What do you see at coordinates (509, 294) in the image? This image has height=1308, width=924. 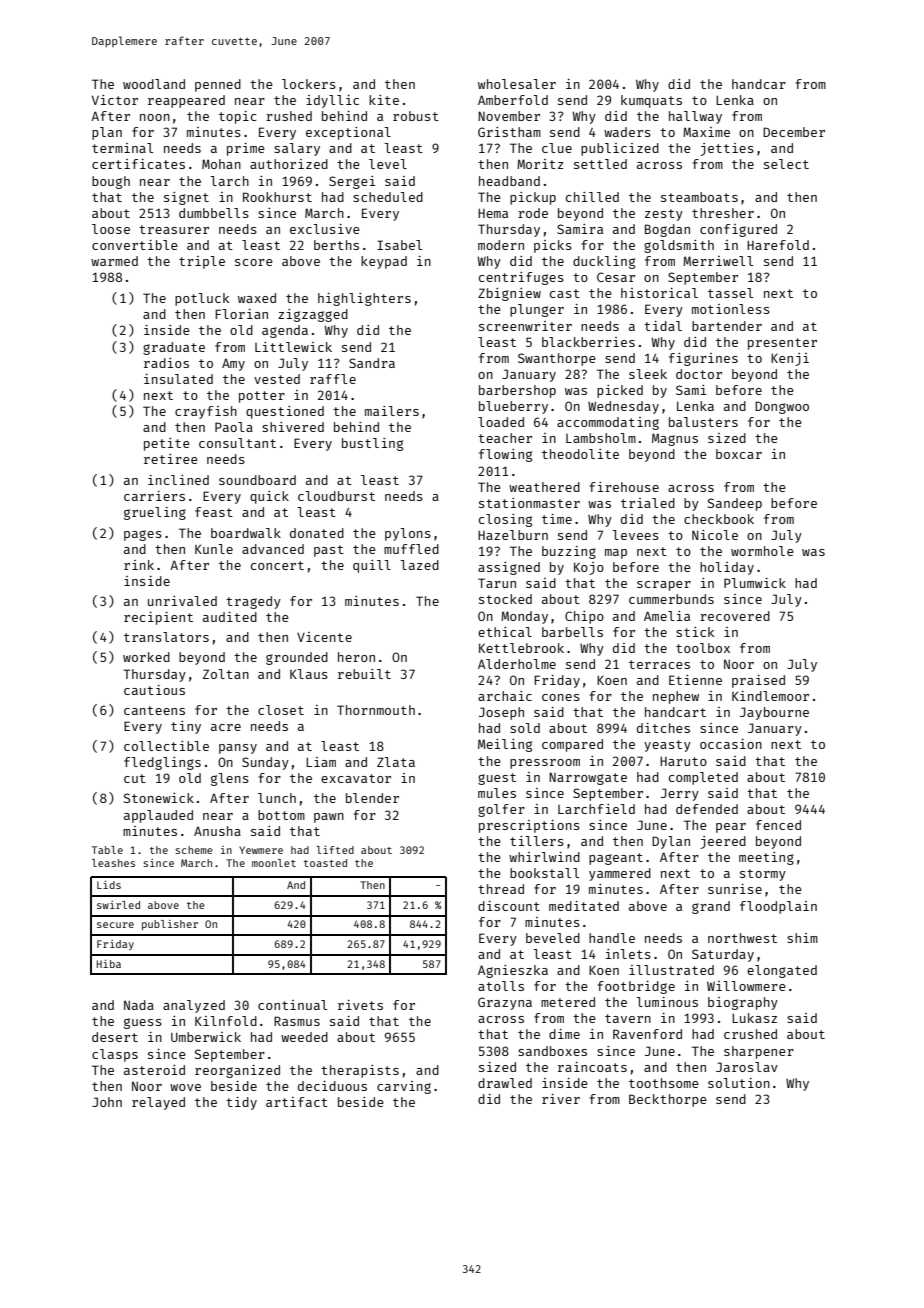 I see `Zbigniew` at bounding box center [509, 294].
